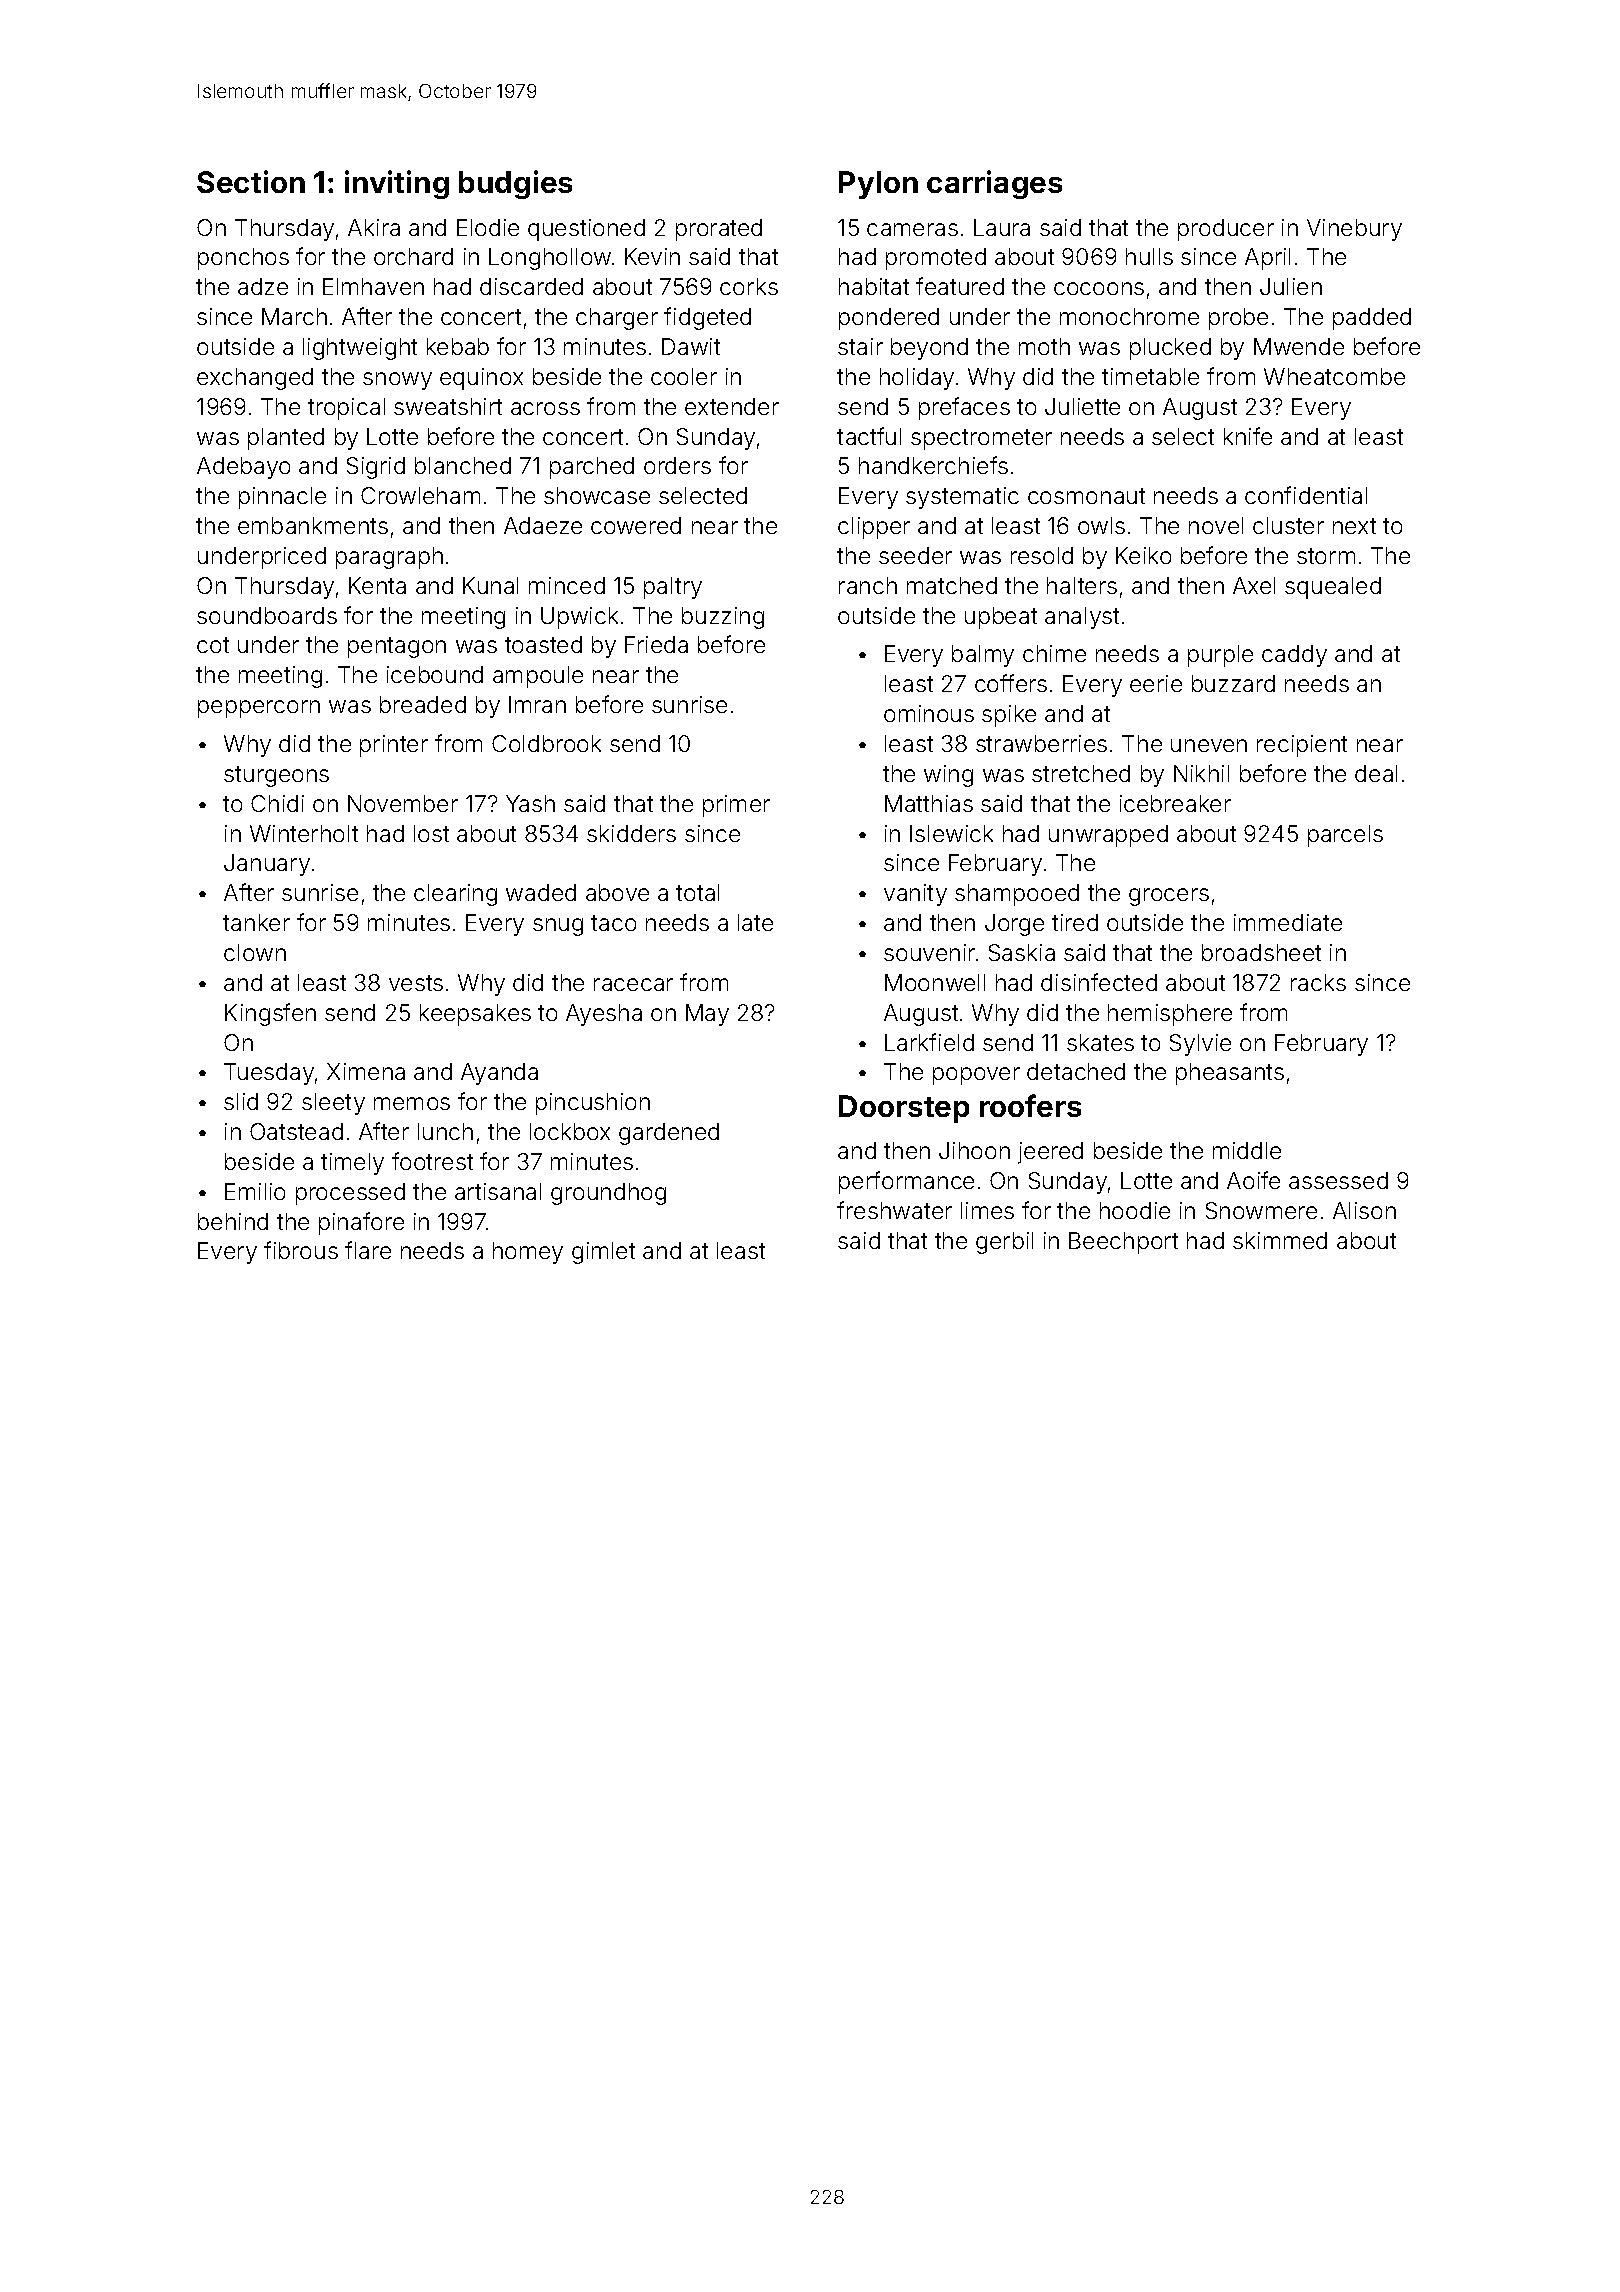 This page has height=2292, width=1620. What do you see at coordinates (894, 1210) in the page?
I see `freshwater` at bounding box center [894, 1210].
